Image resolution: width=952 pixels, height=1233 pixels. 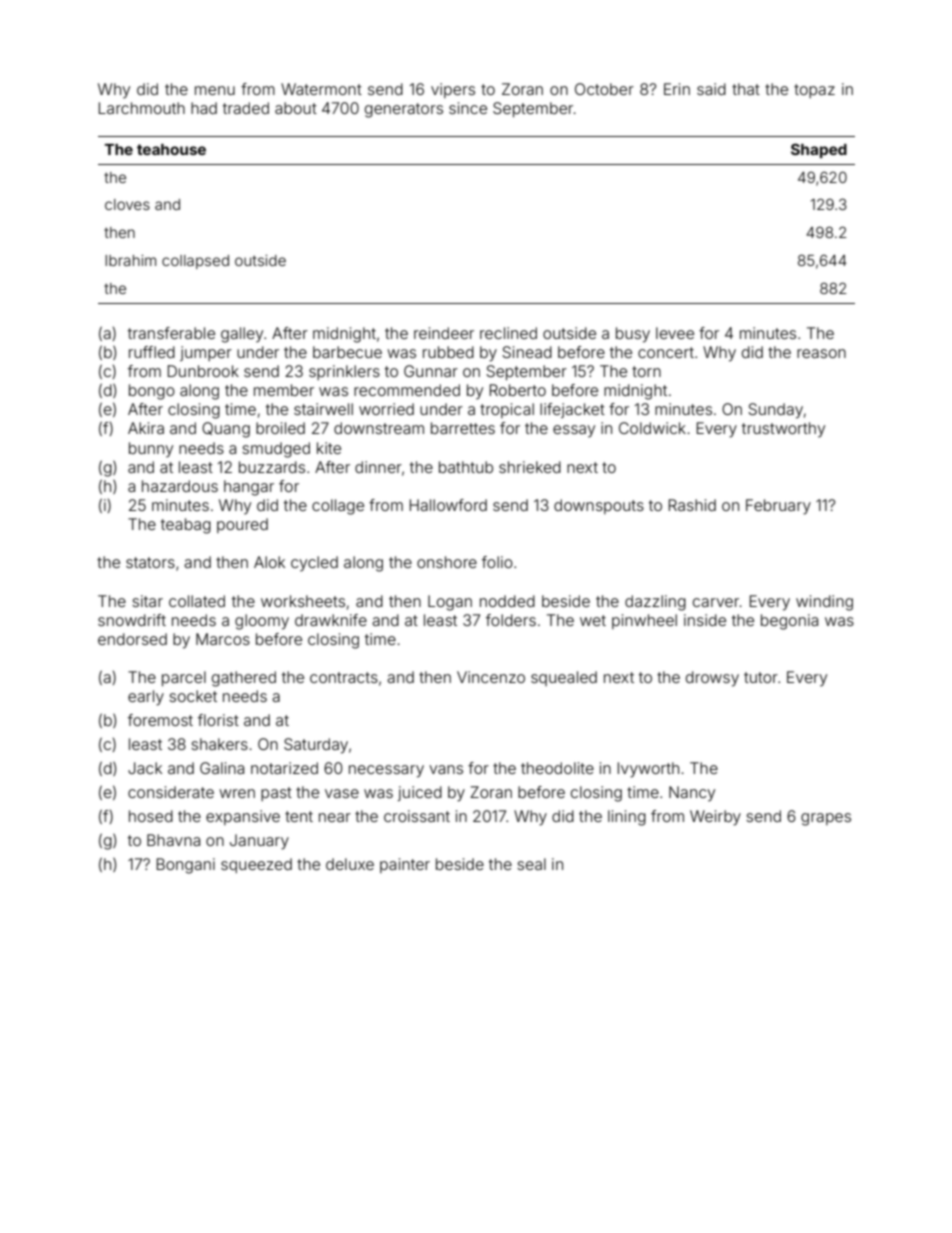 What do you see at coordinates (783, 430) in the screenshot?
I see `trustworthy` at bounding box center [783, 430].
